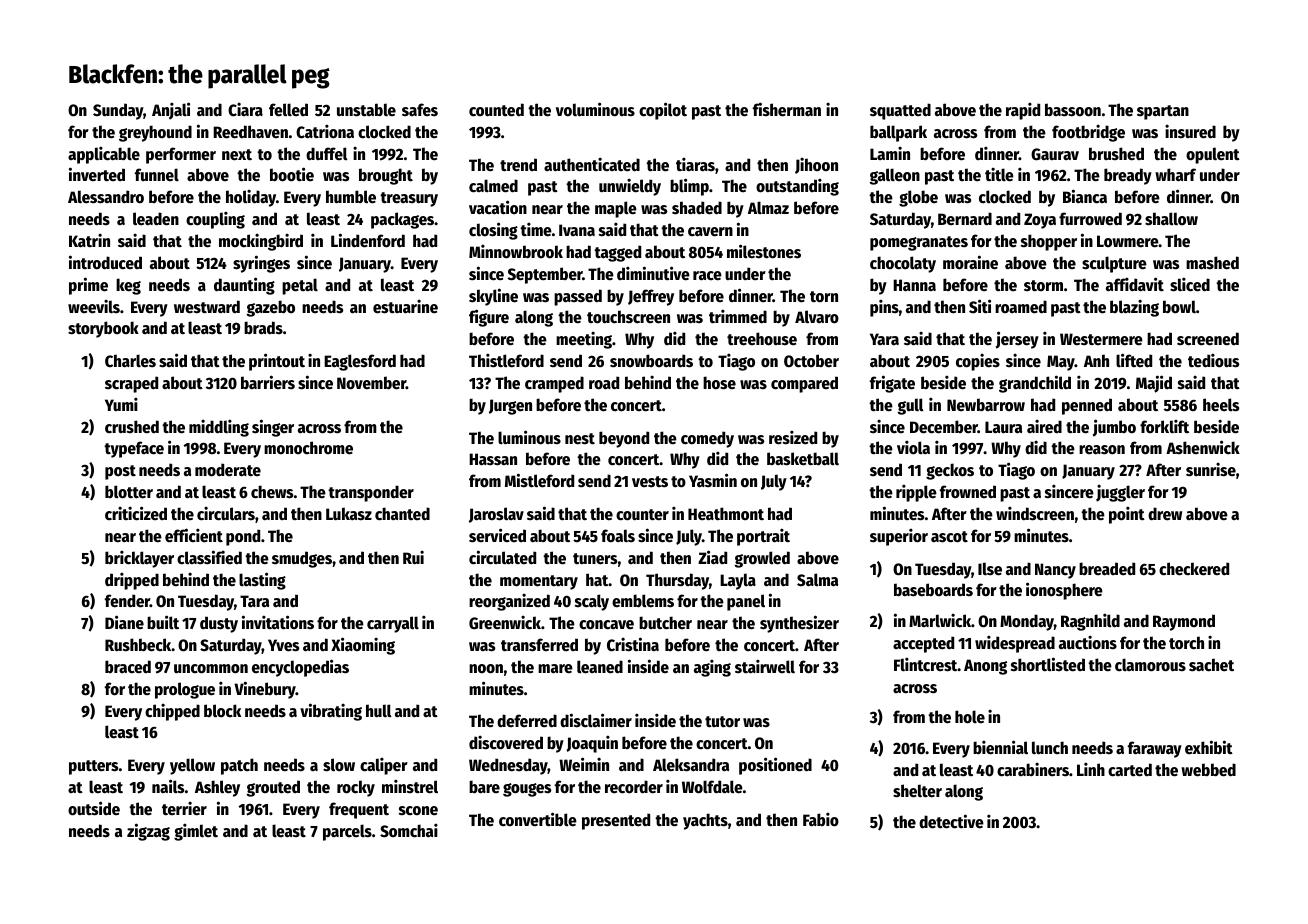 Image resolution: width=1308 pixels, height=924 pixels. What do you see at coordinates (1116, 154) in the image?
I see `brushed` at bounding box center [1116, 154].
